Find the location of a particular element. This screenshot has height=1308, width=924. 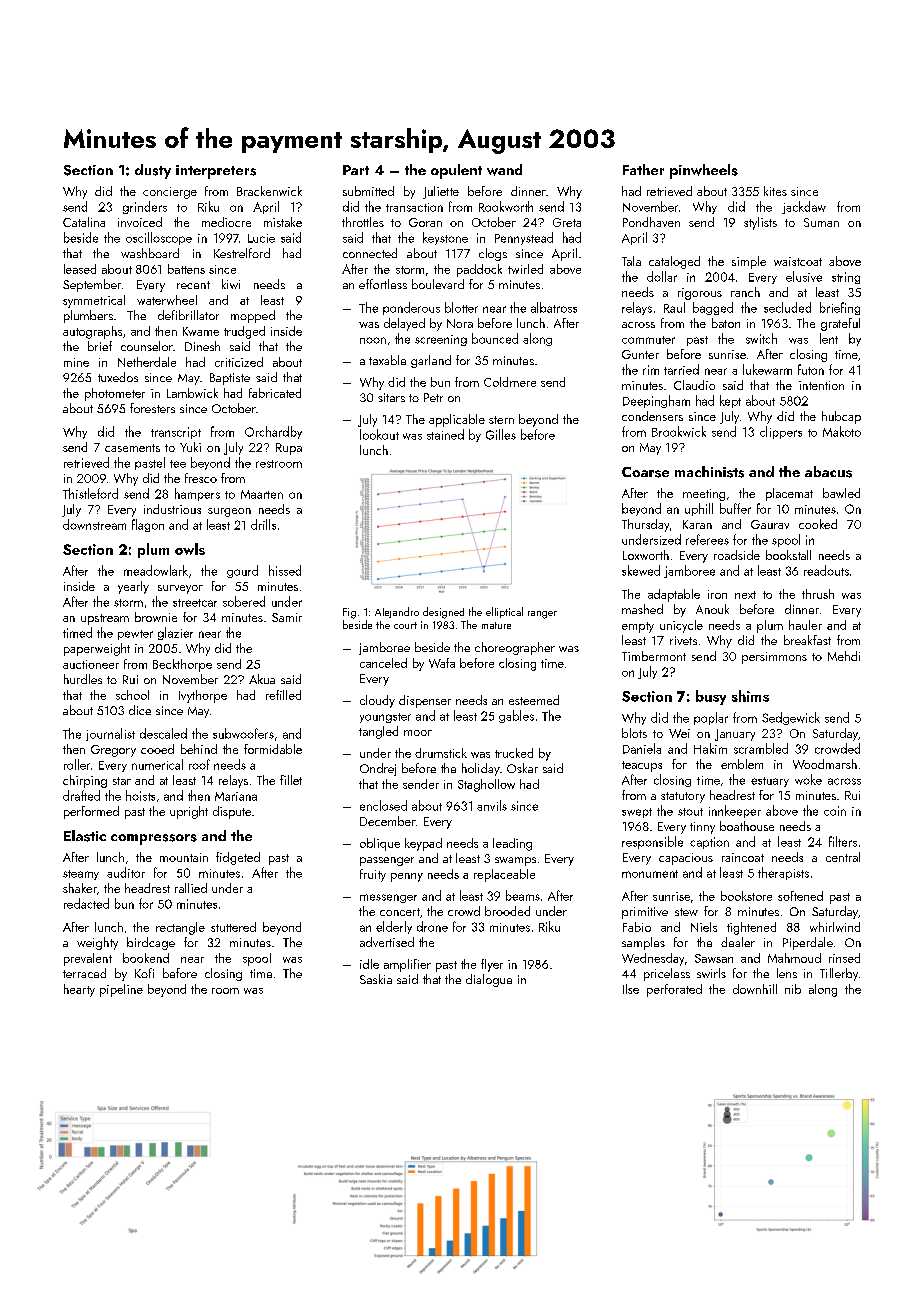

waistcoat is located at coordinates (798, 261).
